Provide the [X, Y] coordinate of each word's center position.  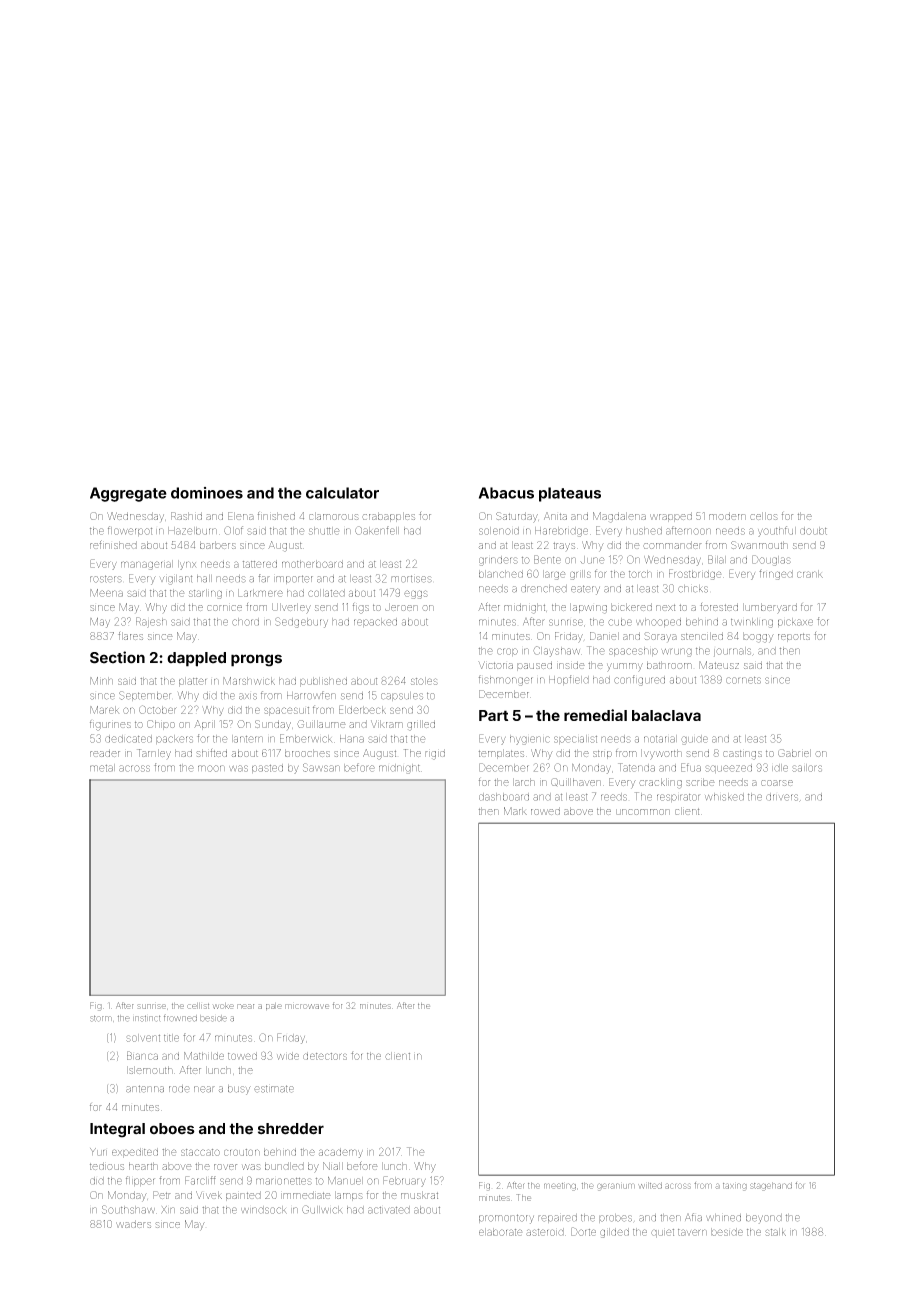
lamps [349, 1196]
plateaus [570, 494]
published [323, 682]
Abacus [506, 493]
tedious [107, 1166]
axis [248, 696]
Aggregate [128, 494]
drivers [782, 797]
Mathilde [204, 1056]
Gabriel [794, 753]
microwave [307, 1006]
